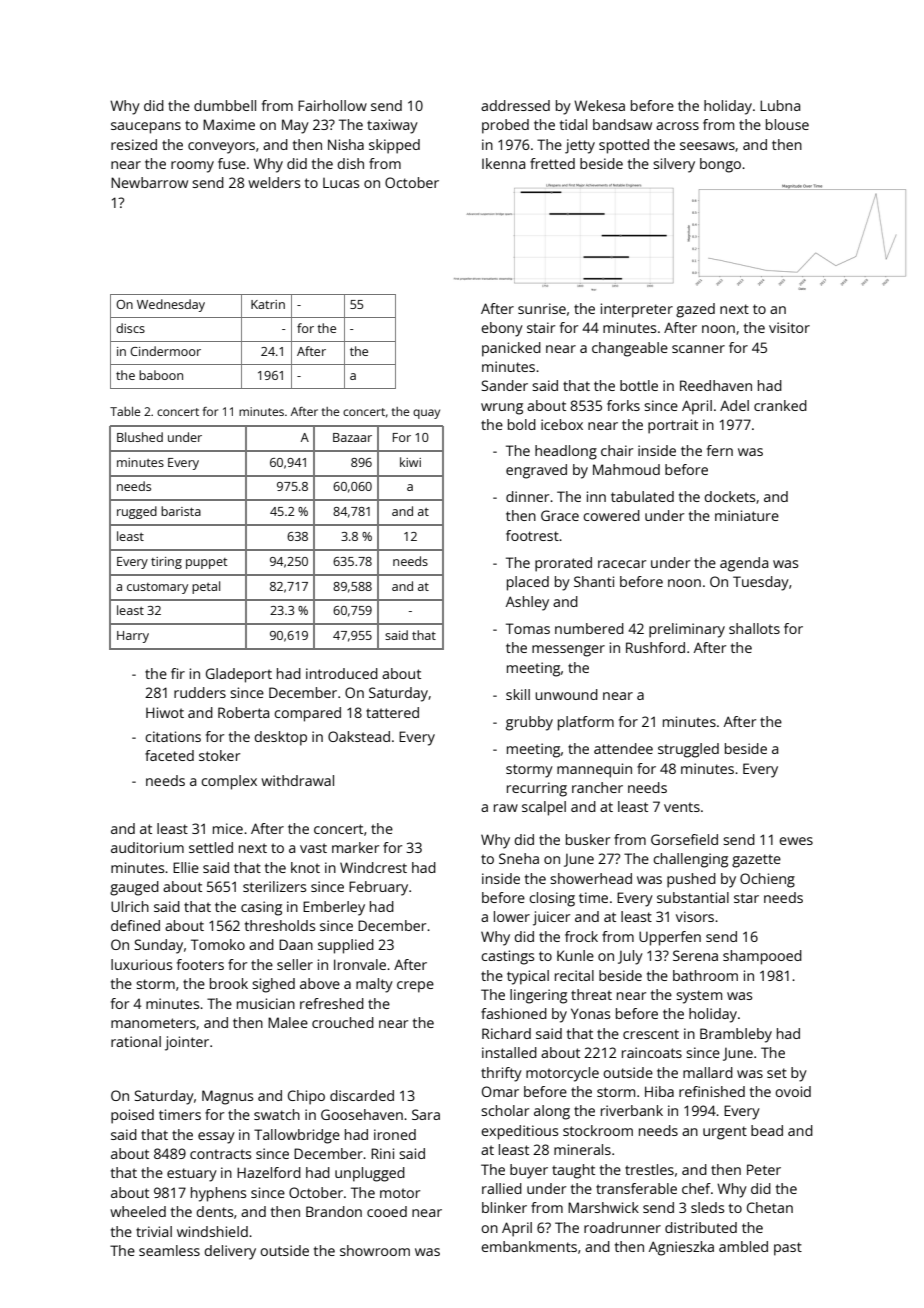  Describe the element at coordinates (334, 1211) in the page. I see `Brandon` at that location.
